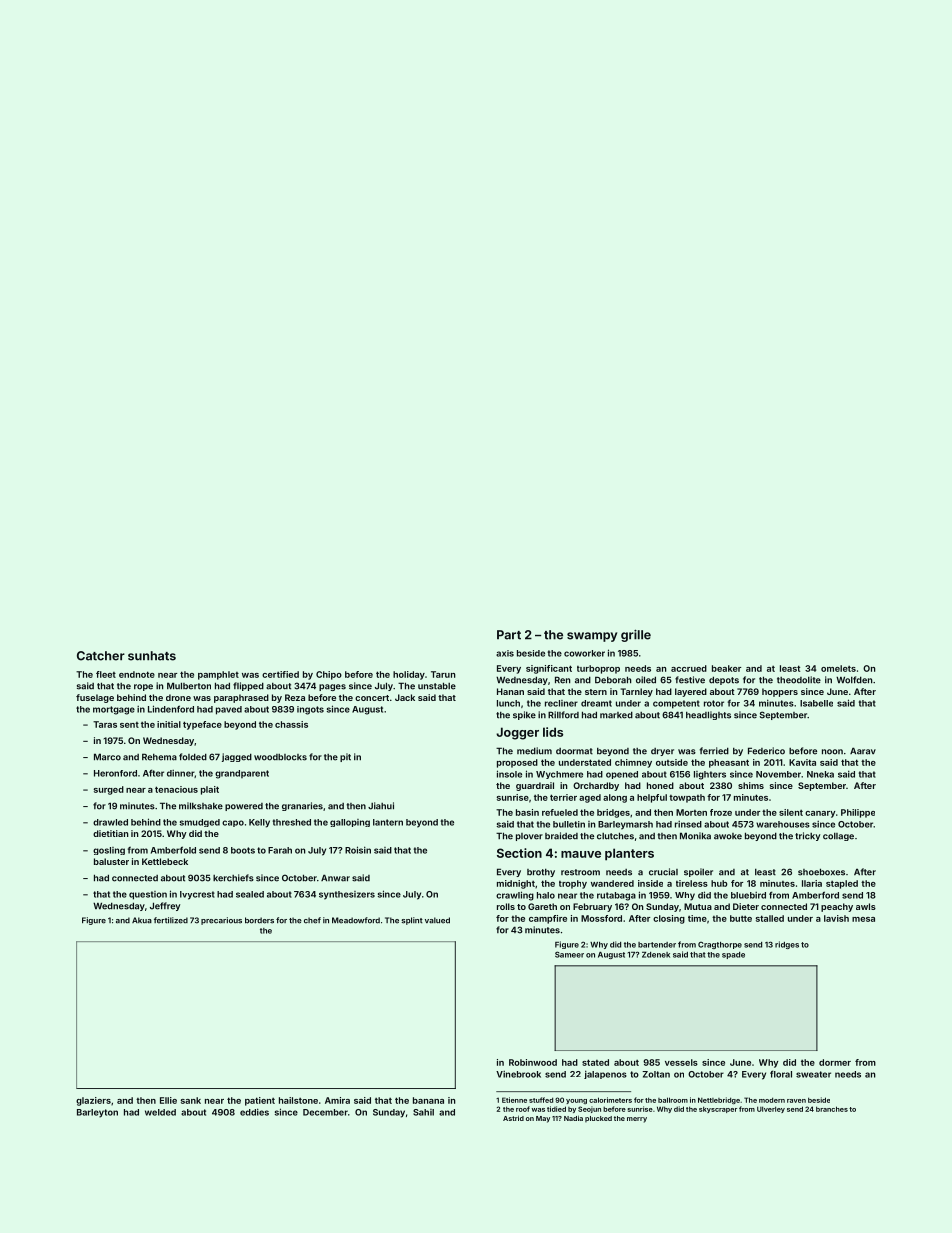 The height and width of the page is (1233, 952). I want to click on Jiahui, so click(381, 806).
